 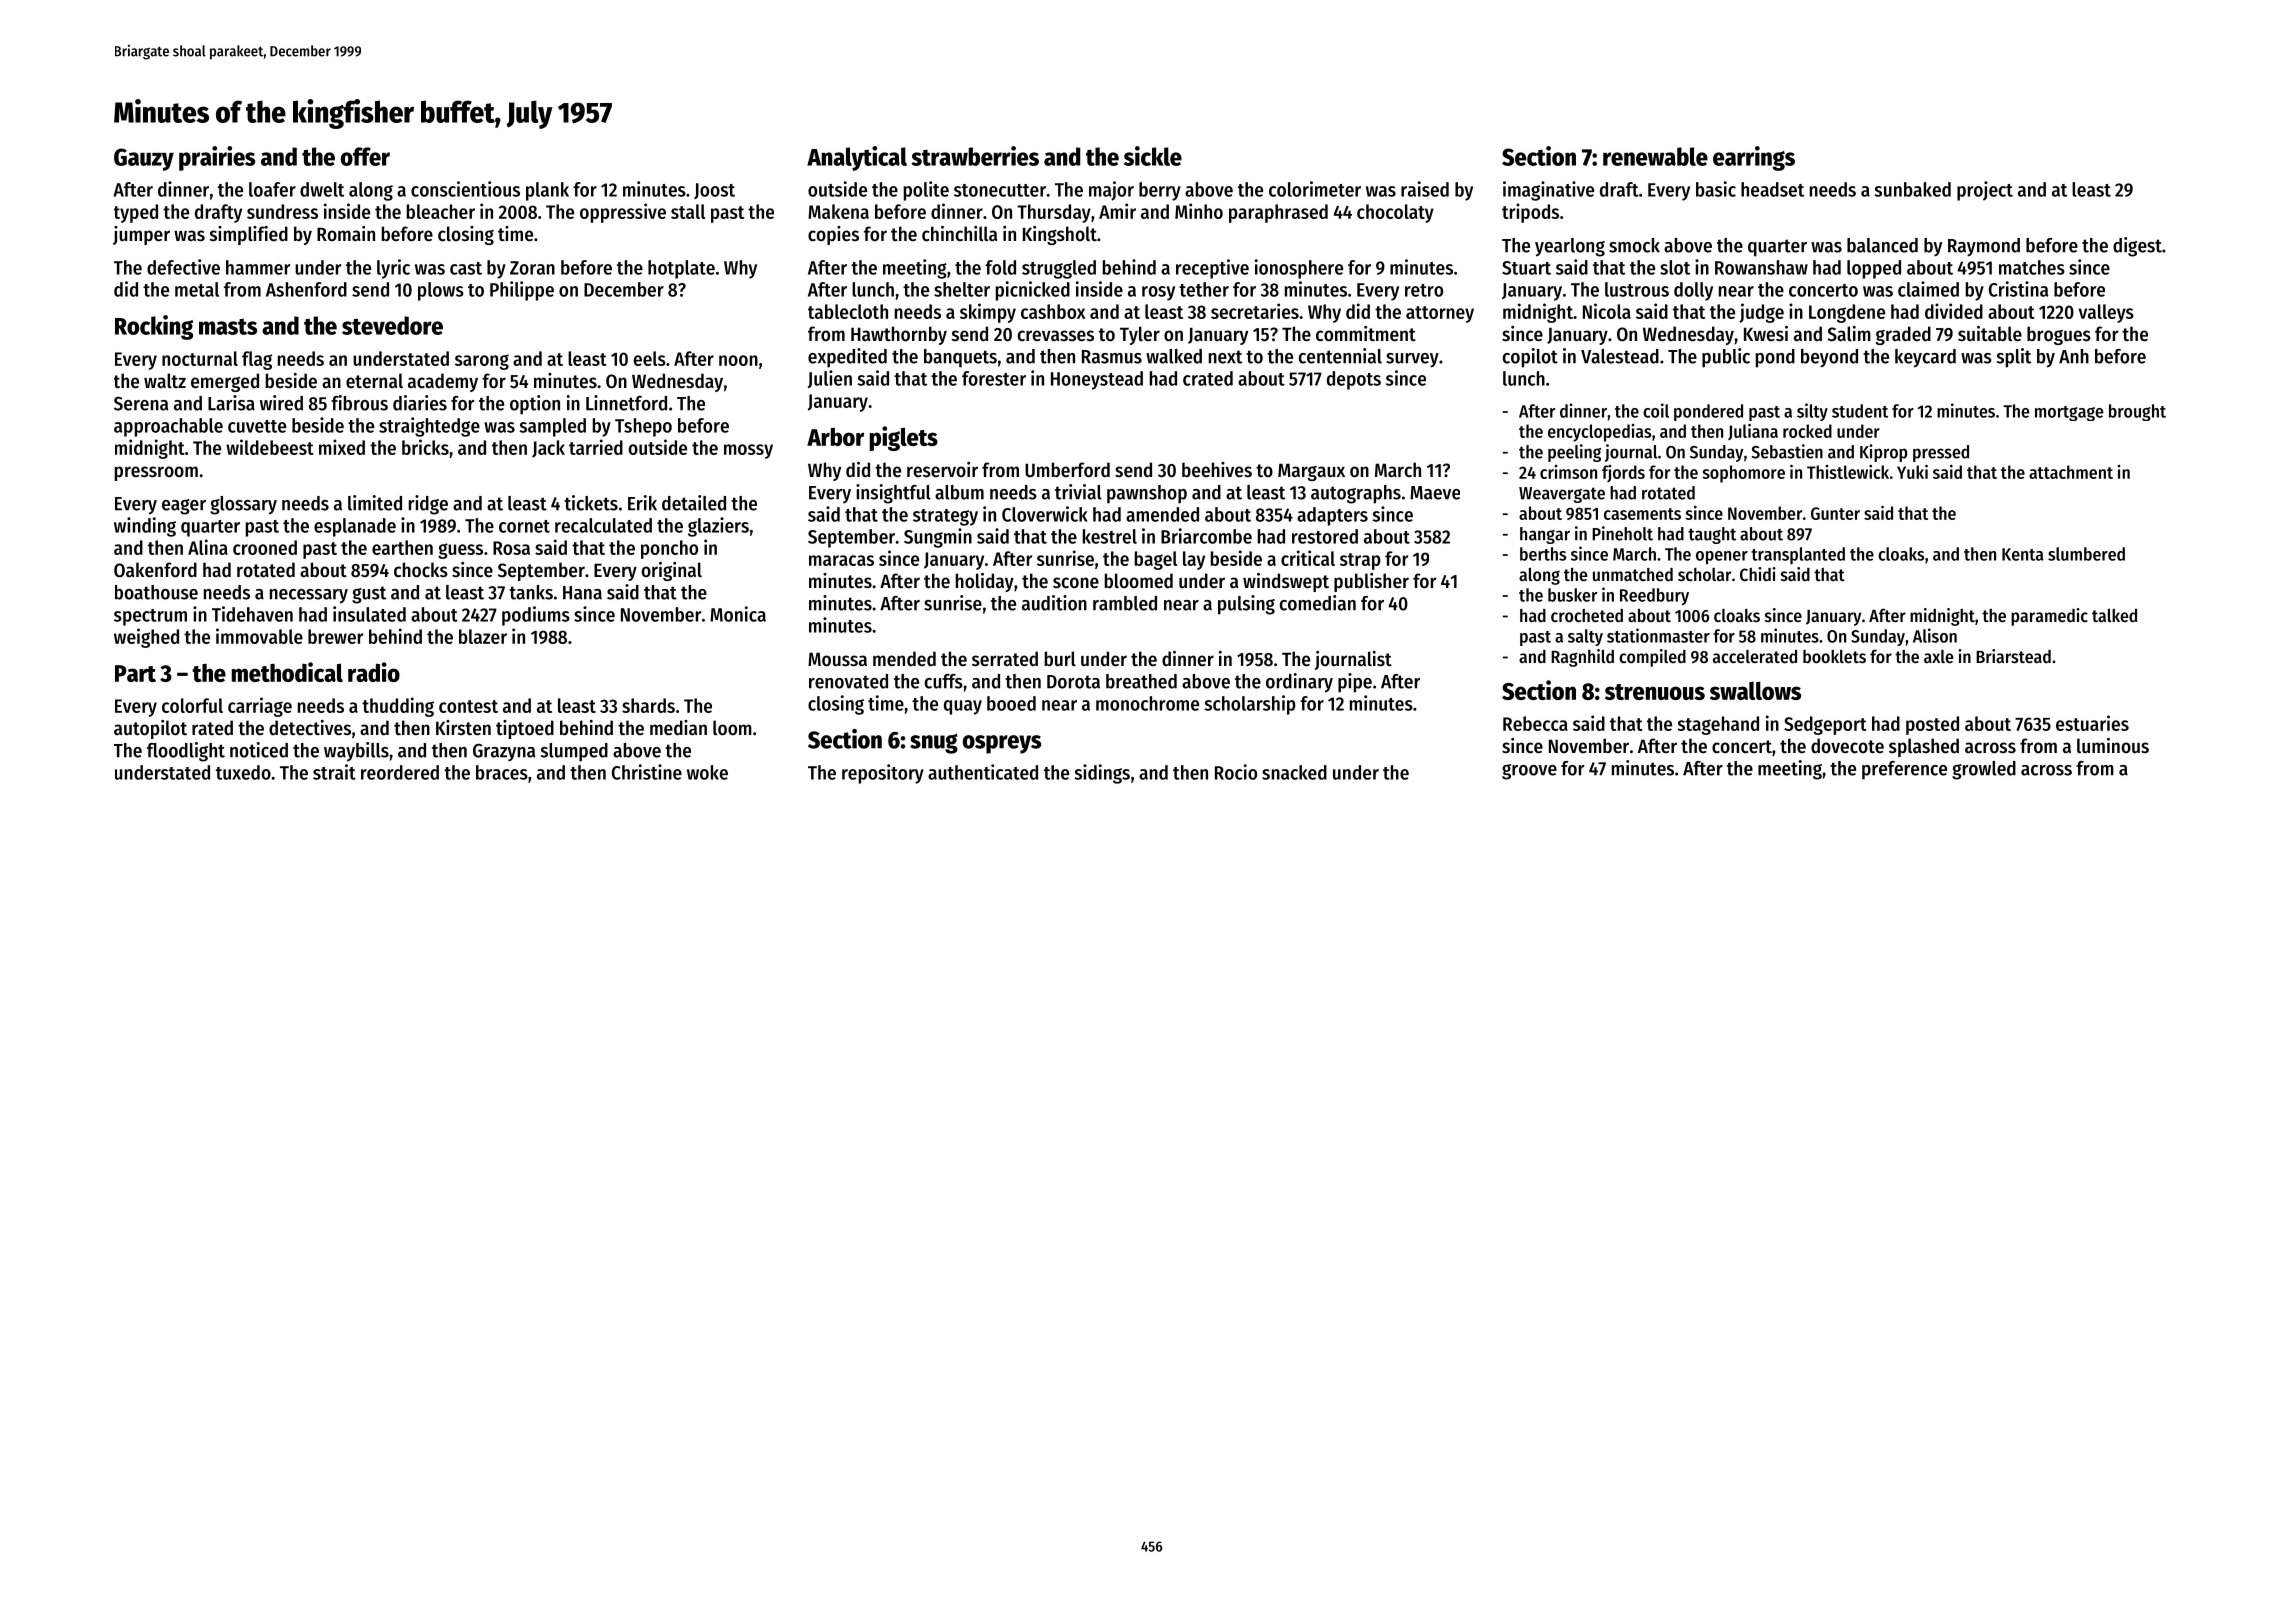 I want to click on Gunter, so click(x=1835, y=513).
